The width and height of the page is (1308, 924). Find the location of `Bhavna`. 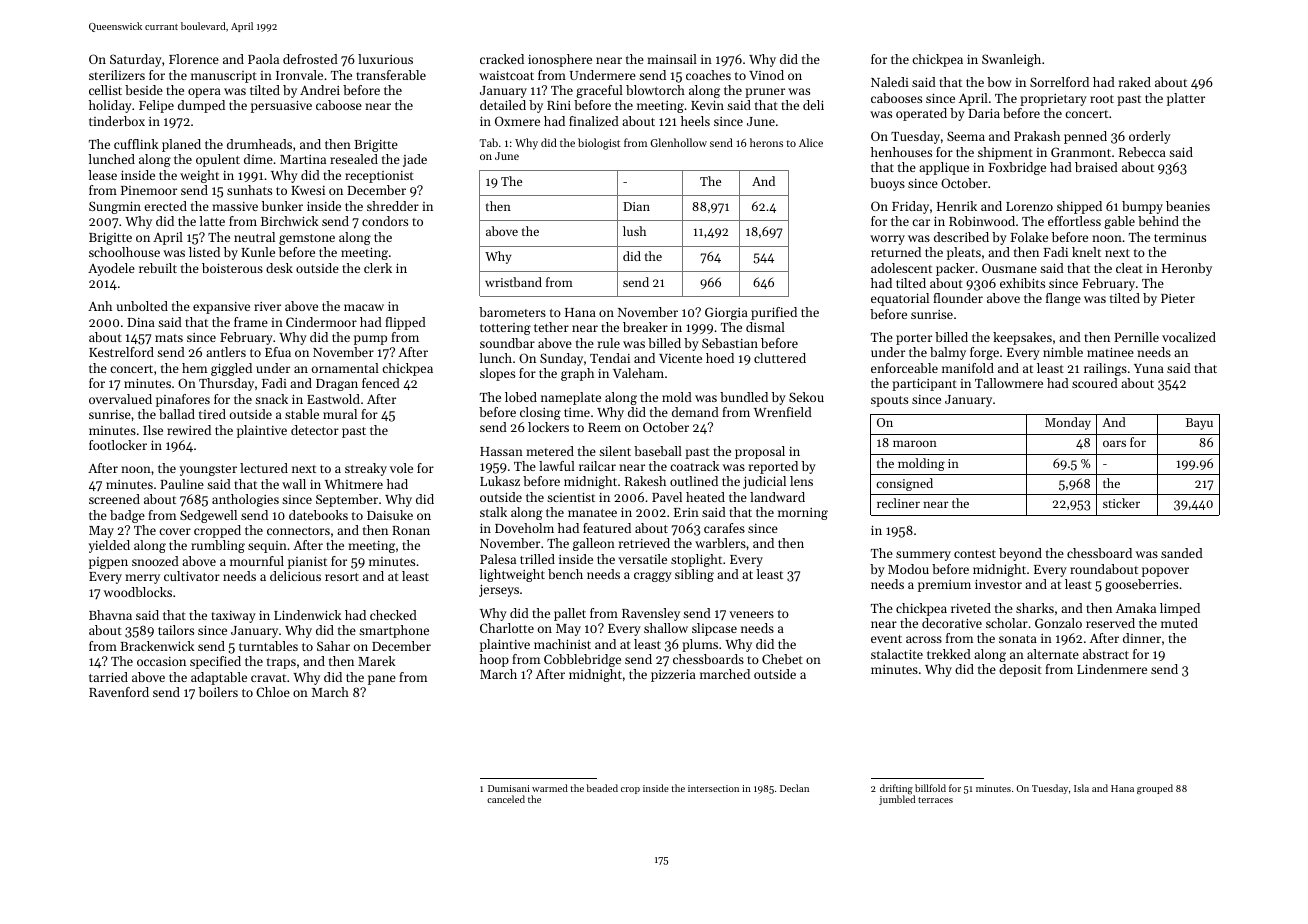

Bhavna is located at coordinates (110, 615).
